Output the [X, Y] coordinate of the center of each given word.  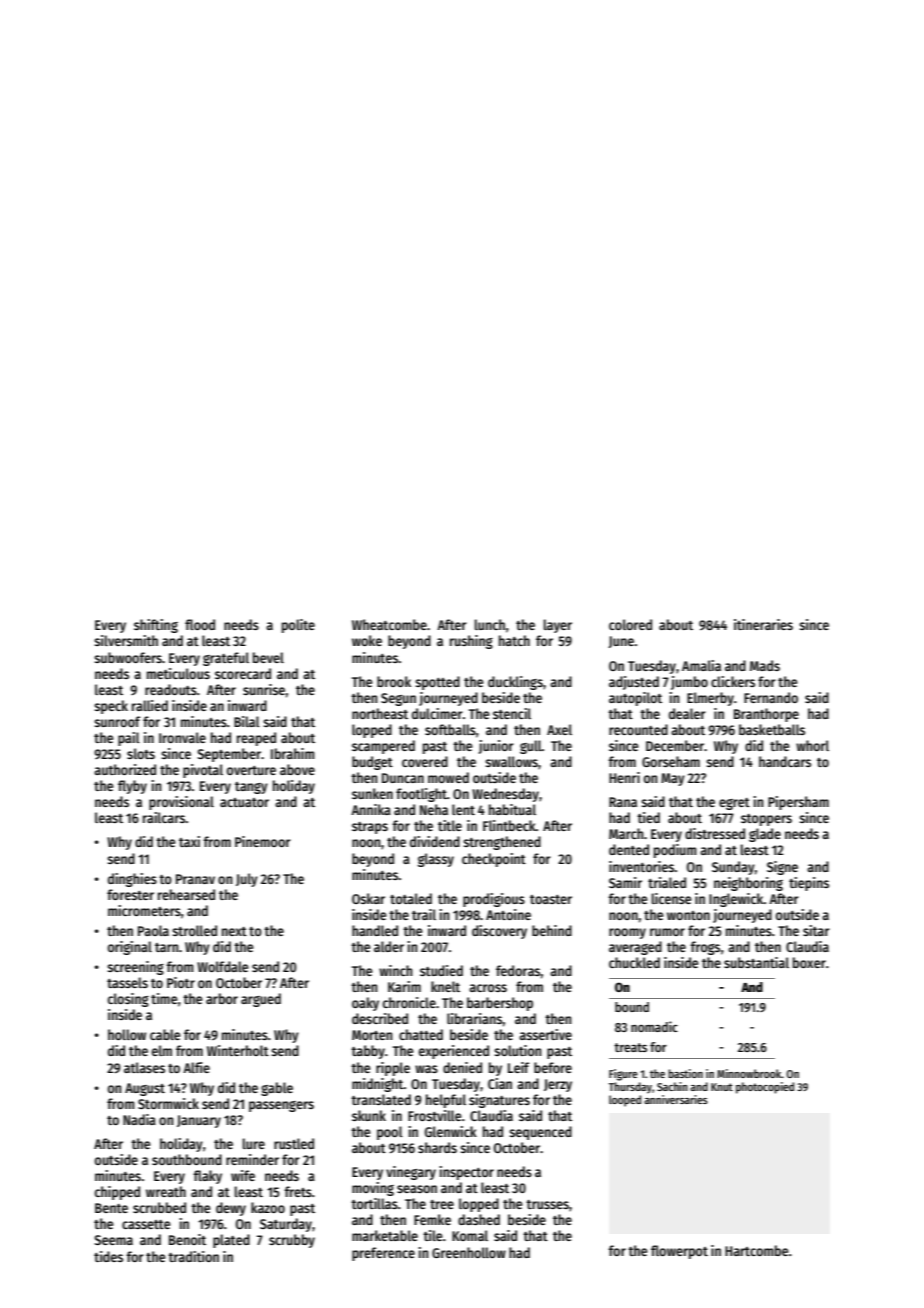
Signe [782, 868]
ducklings [515, 683]
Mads [765, 665]
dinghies [132, 880]
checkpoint [494, 860]
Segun [398, 699]
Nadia [139, 1119]
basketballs [772, 729]
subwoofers [128, 657]
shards [437, 1147]
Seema [114, 1240]
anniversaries [676, 1099]
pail [129, 739]
